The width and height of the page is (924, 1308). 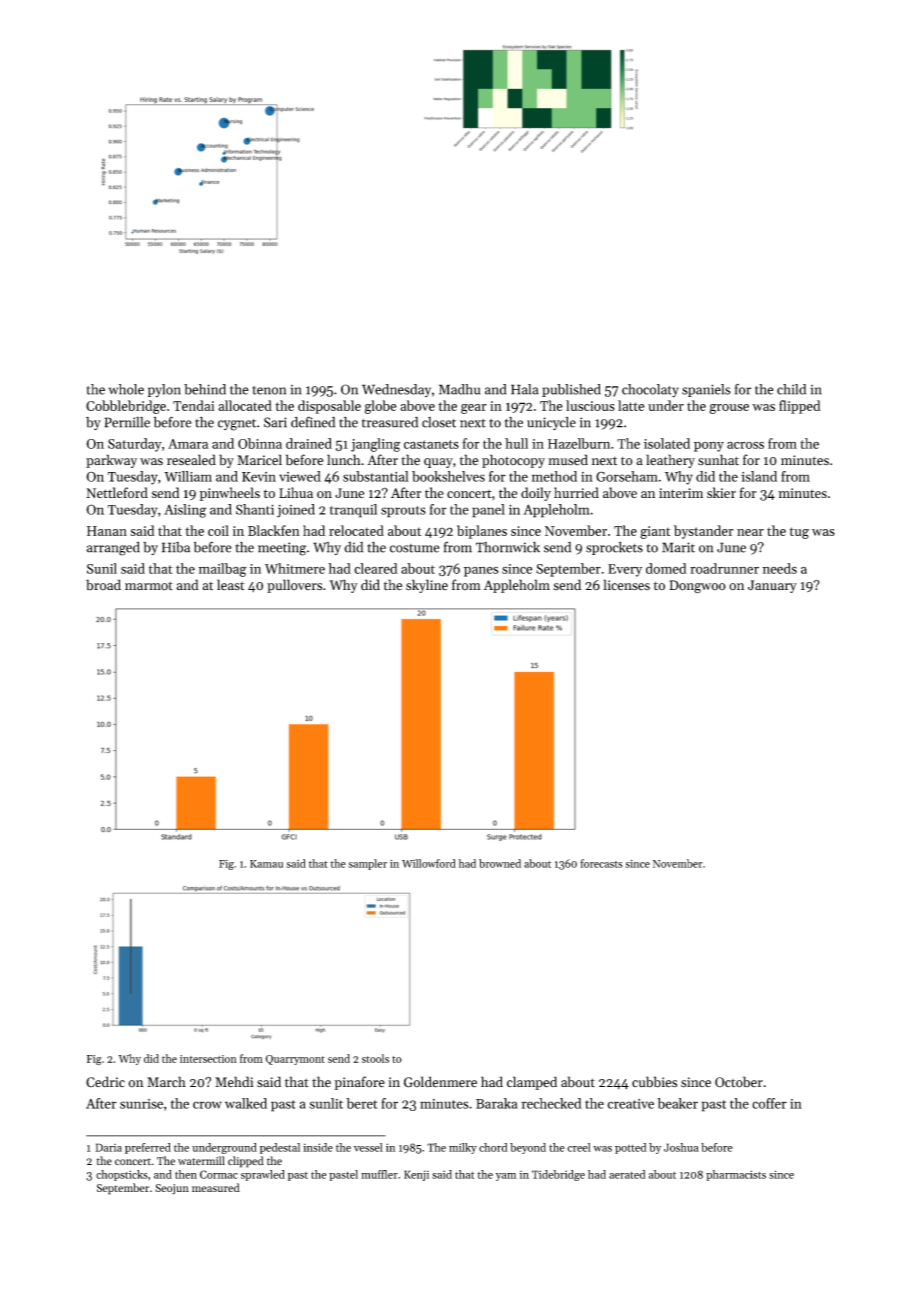 What do you see at coordinates (427, 586) in the page?
I see `skyline` at bounding box center [427, 586].
